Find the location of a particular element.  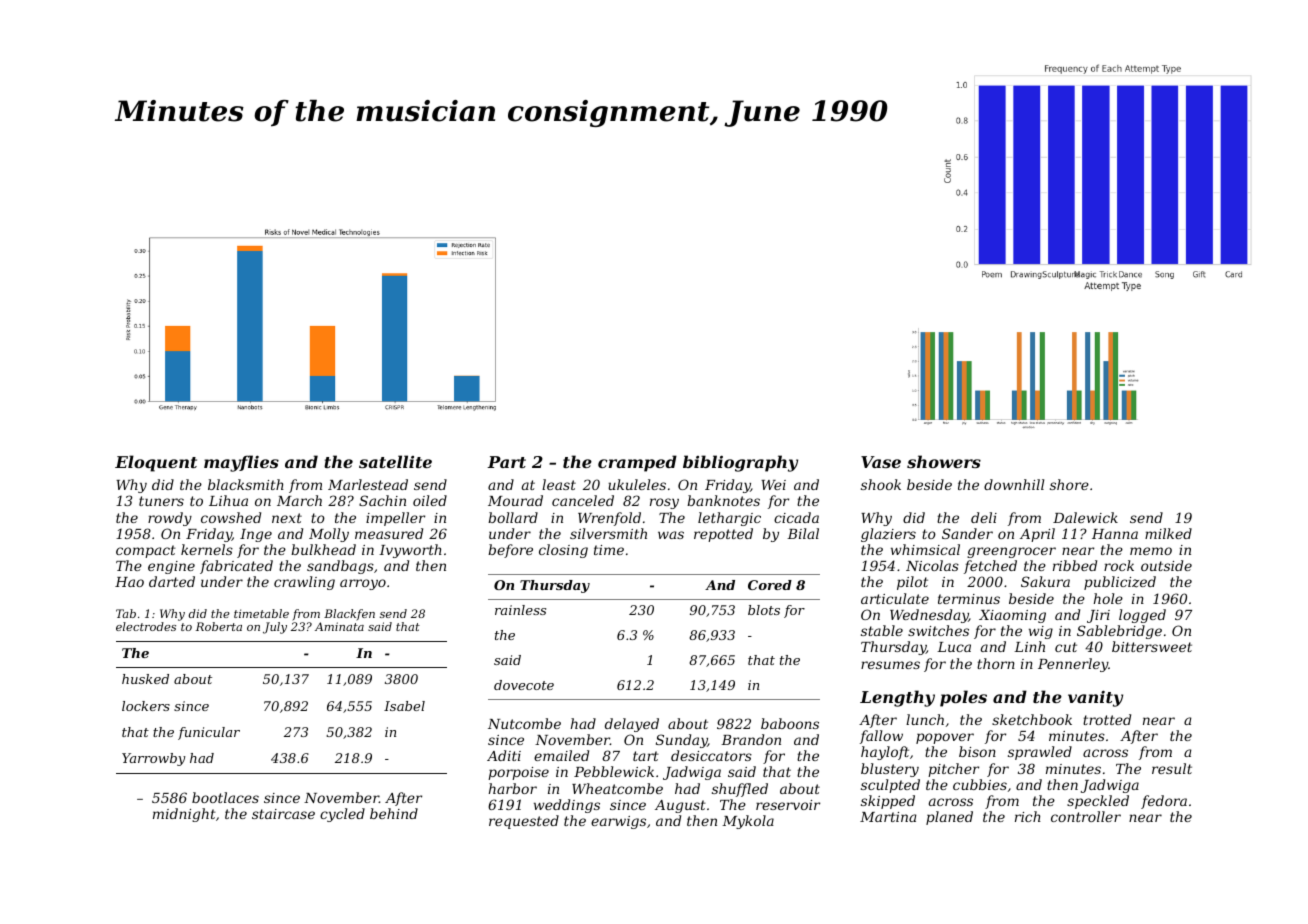

switches is located at coordinates (938, 630).
